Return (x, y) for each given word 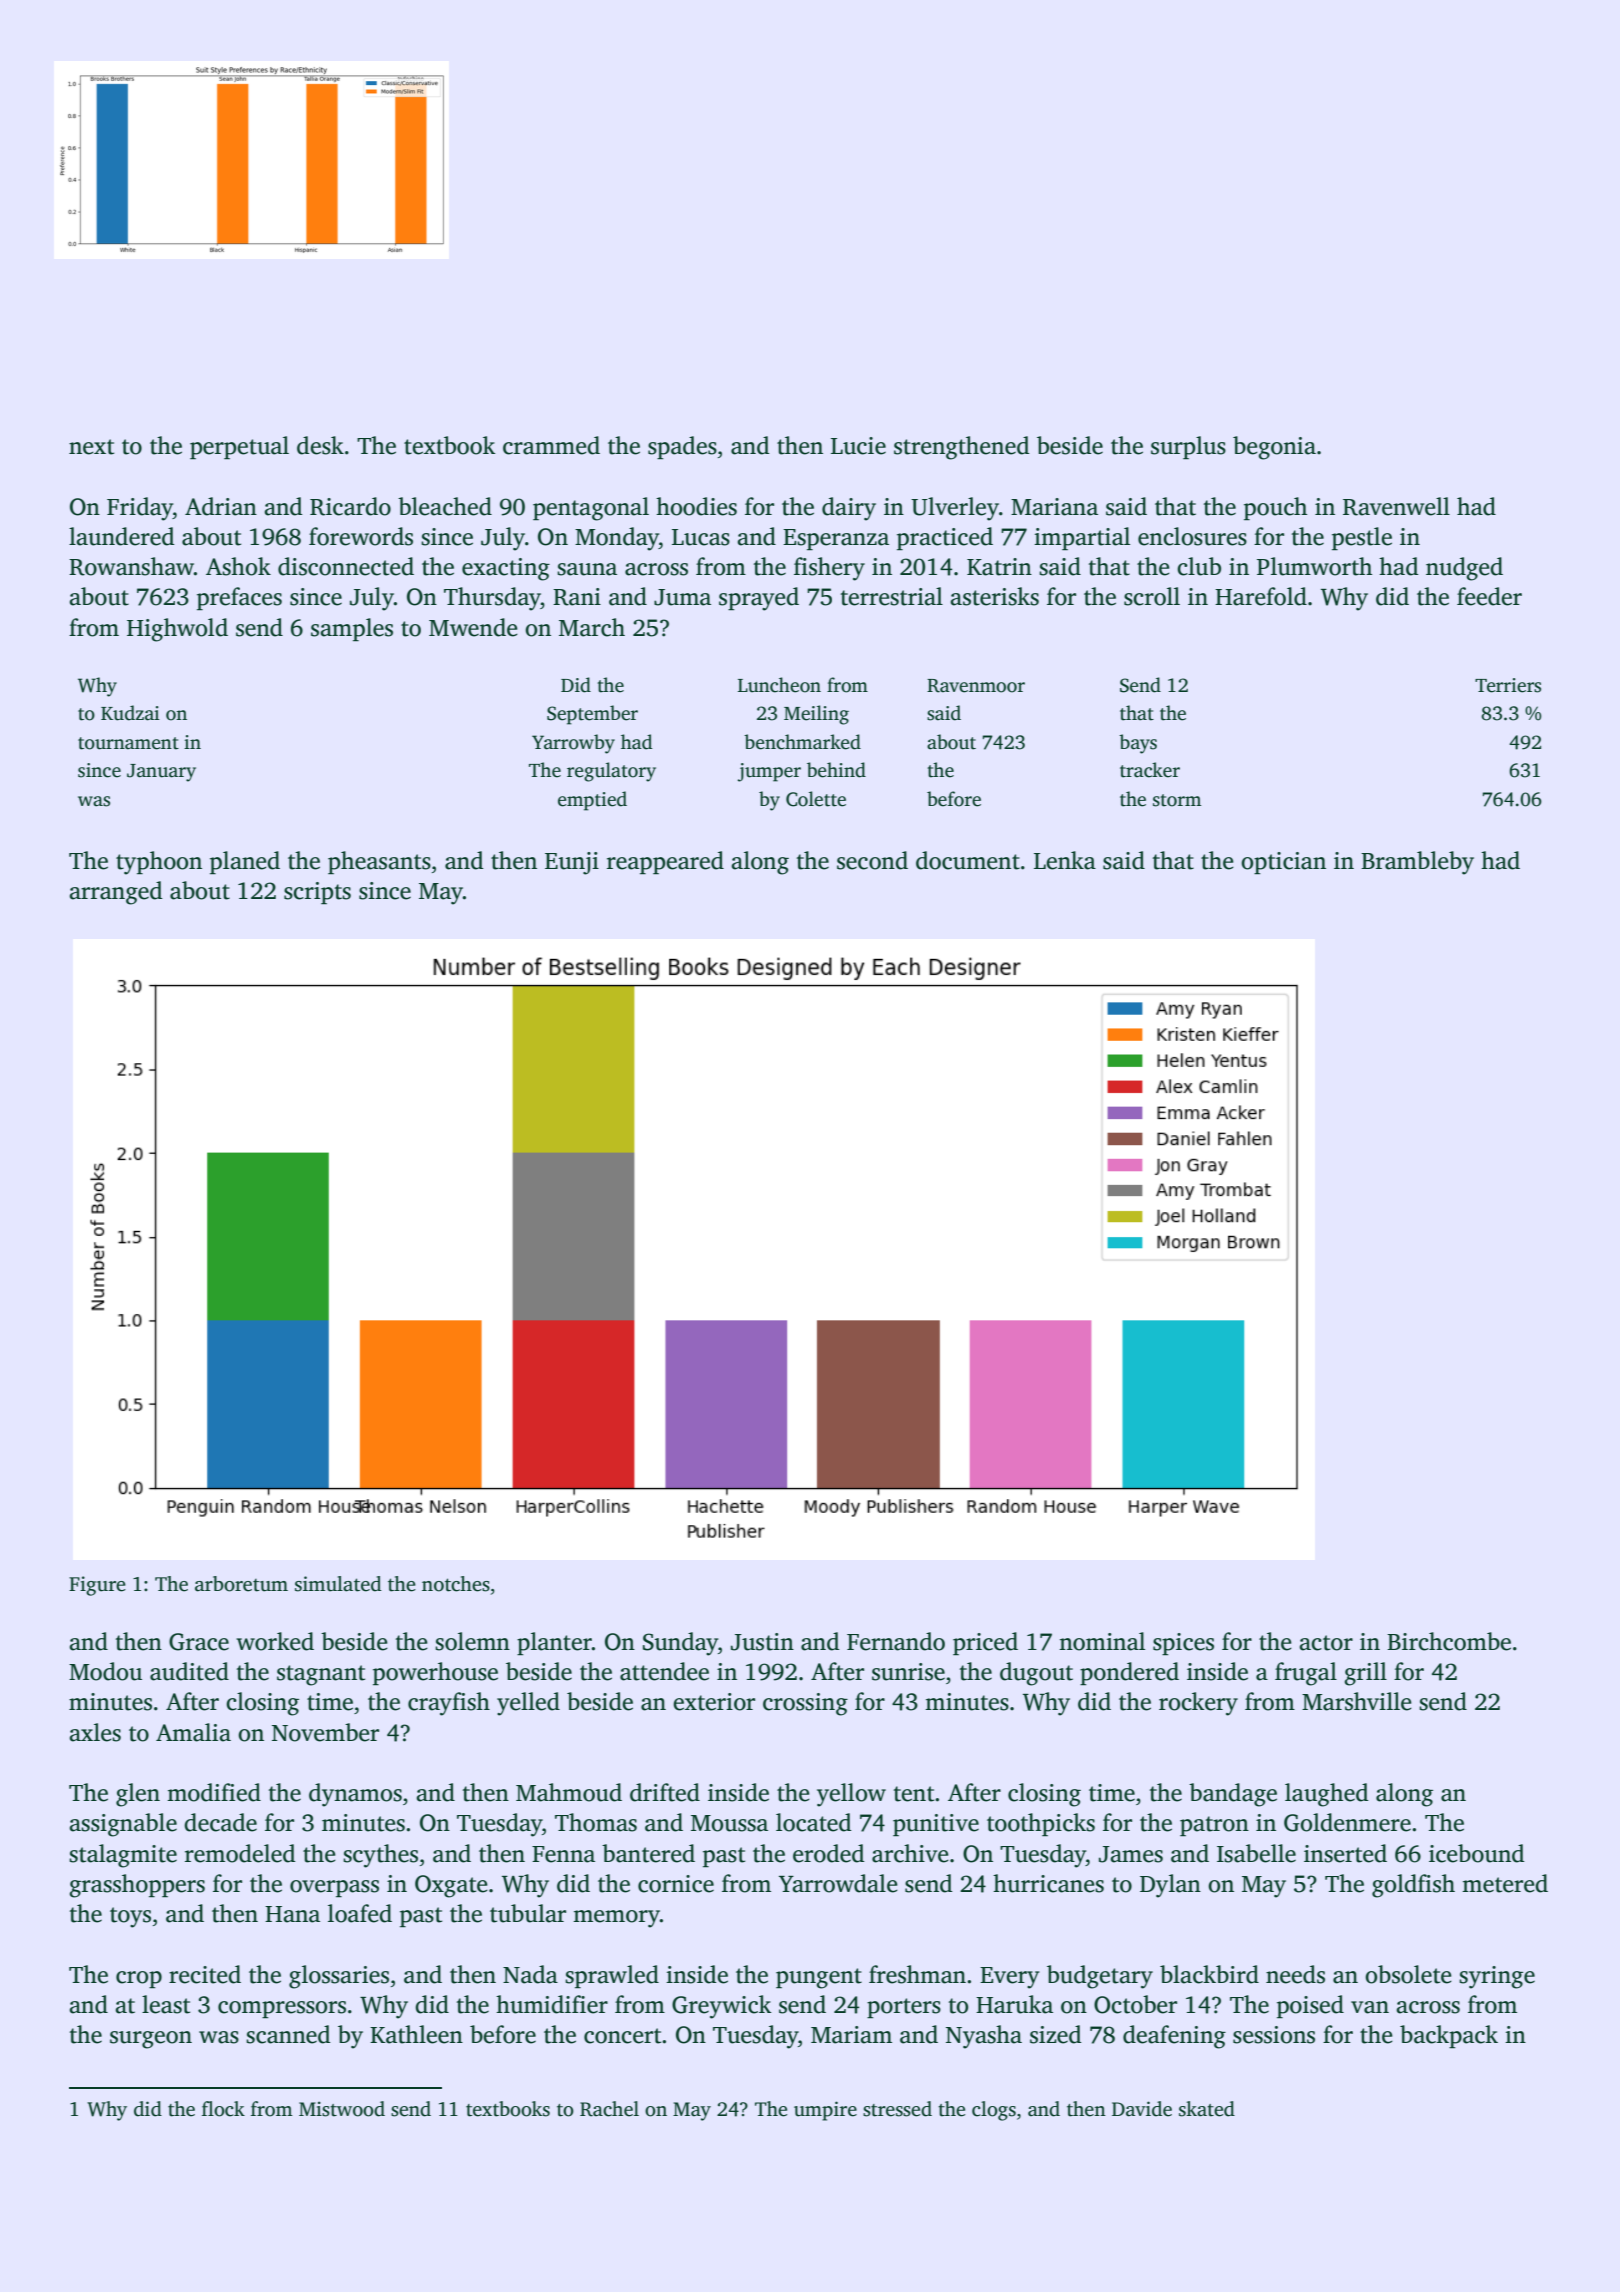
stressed (897, 2109)
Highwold (177, 630)
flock (223, 2109)
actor (1326, 1643)
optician (1283, 863)
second (872, 860)
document (968, 860)
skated (1207, 2109)
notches (456, 1584)
